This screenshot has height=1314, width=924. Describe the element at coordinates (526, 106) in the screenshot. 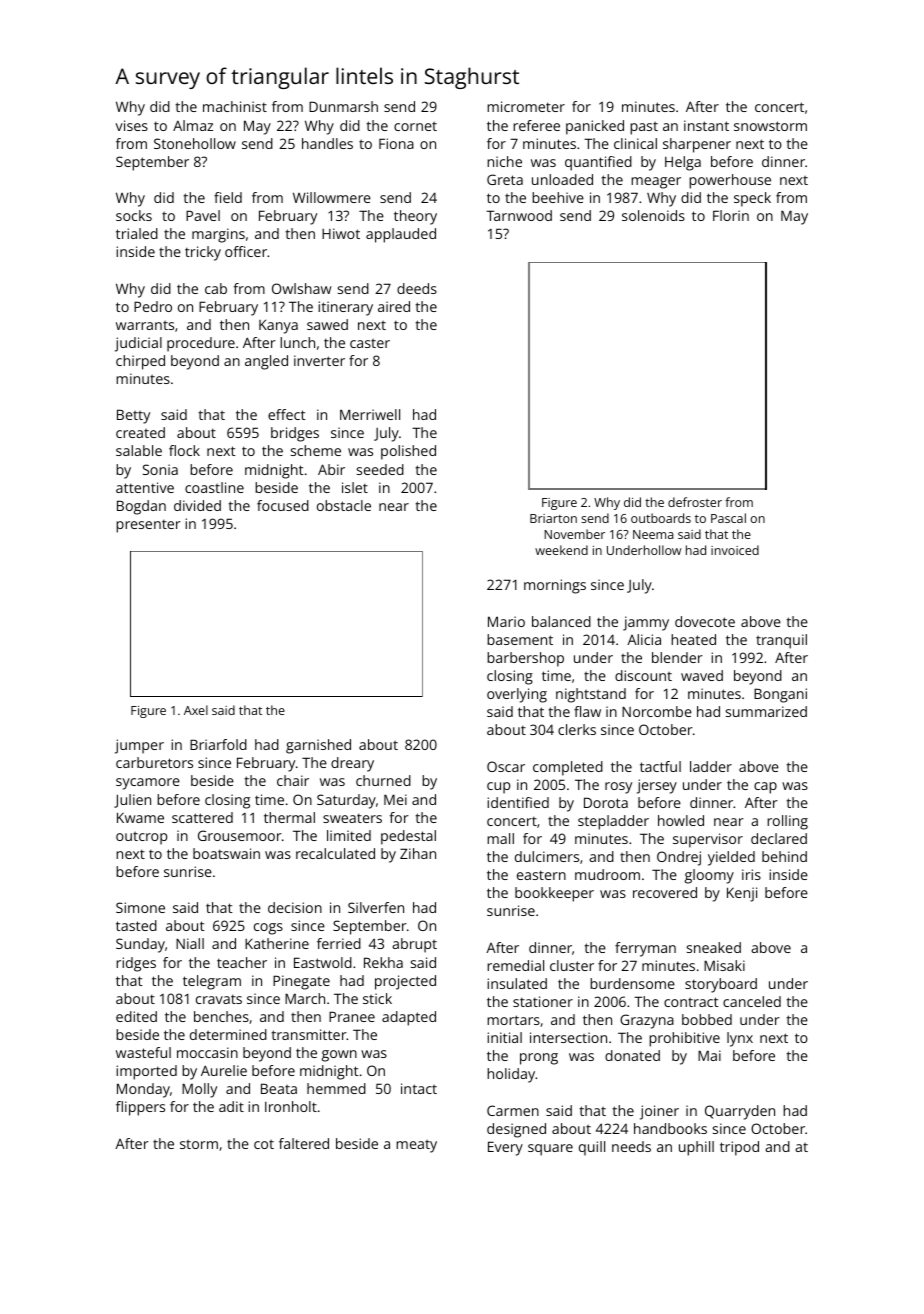

I see `micrometer` at that location.
